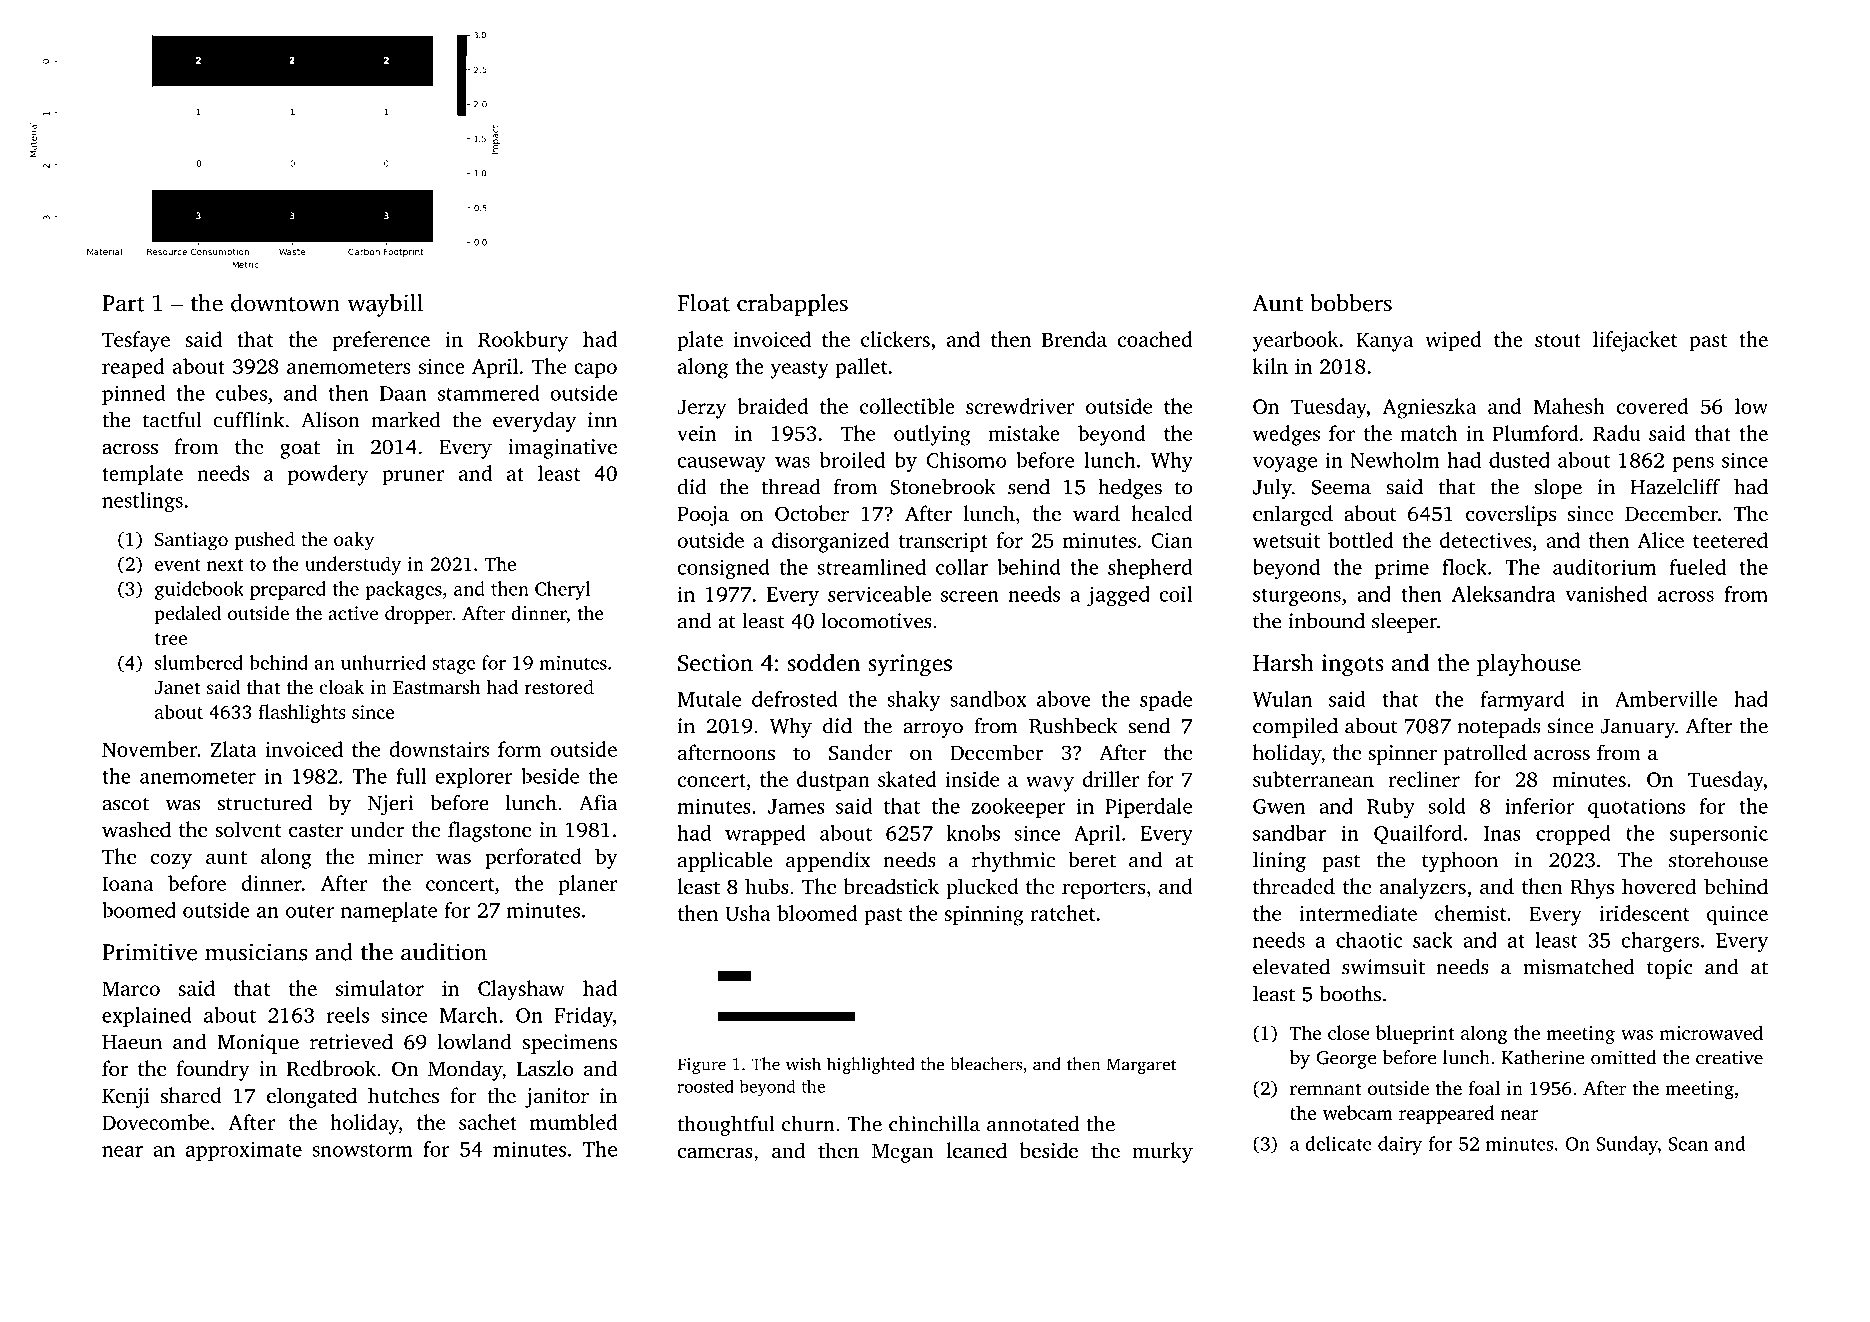  What do you see at coordinates (1470, 913) in the document?
I see `chemist` at bounding box center [1470, 913].
